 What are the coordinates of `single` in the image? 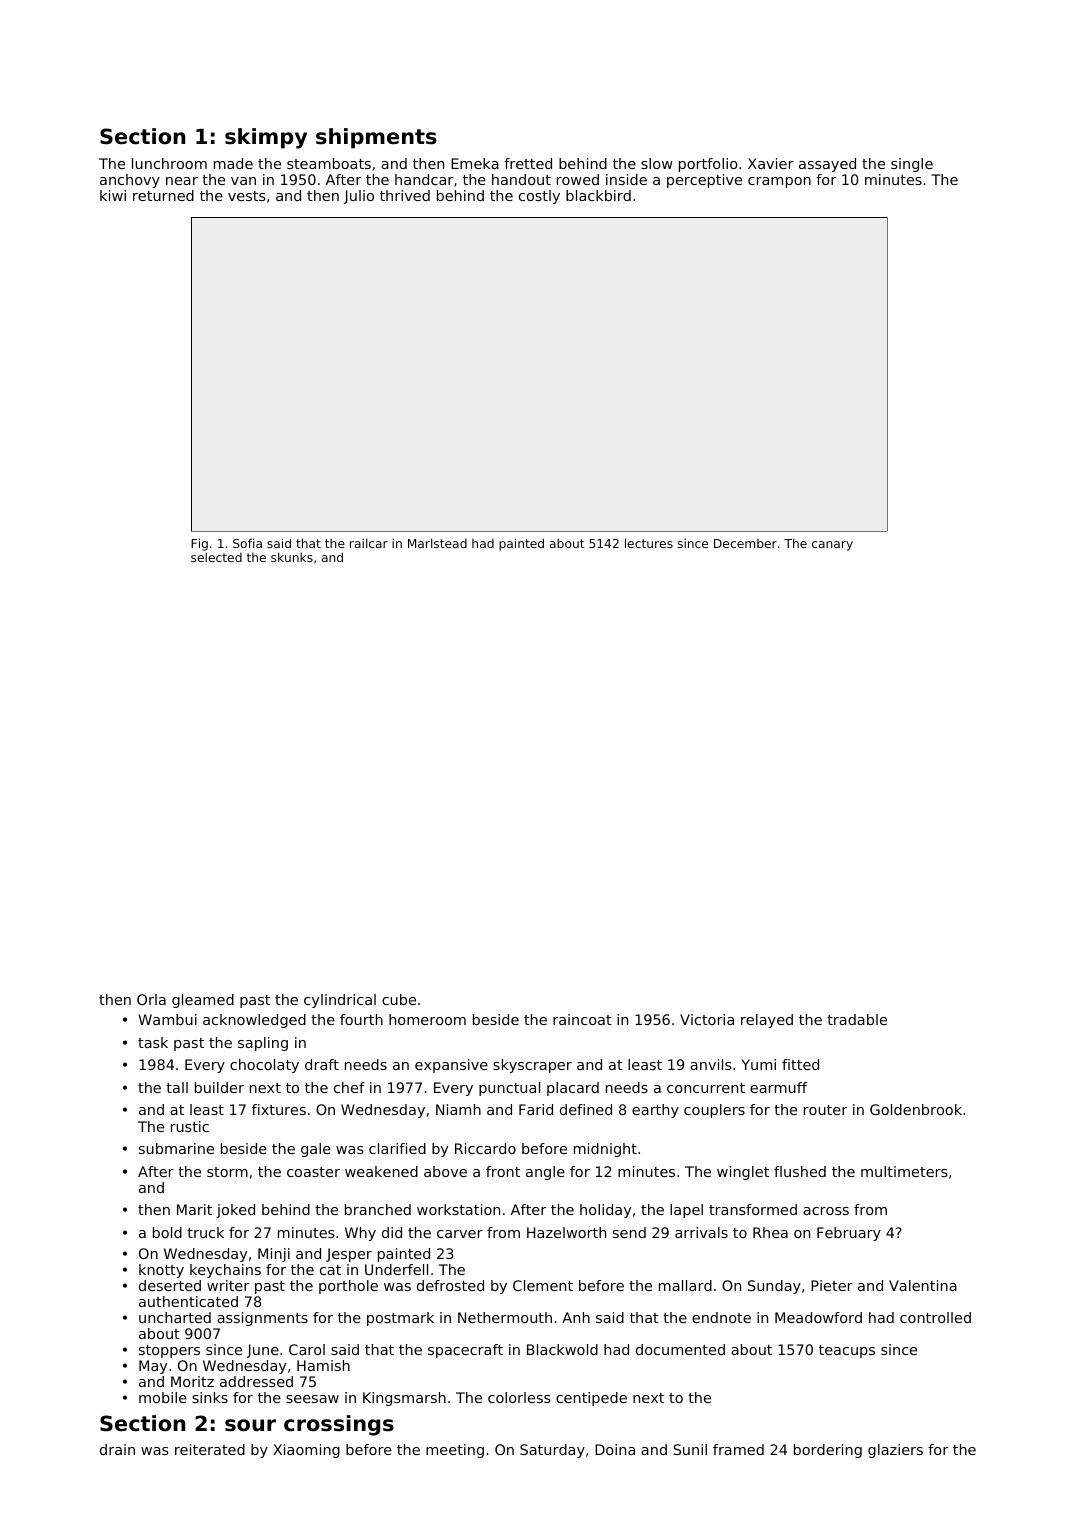 It's located at (912, 165).
